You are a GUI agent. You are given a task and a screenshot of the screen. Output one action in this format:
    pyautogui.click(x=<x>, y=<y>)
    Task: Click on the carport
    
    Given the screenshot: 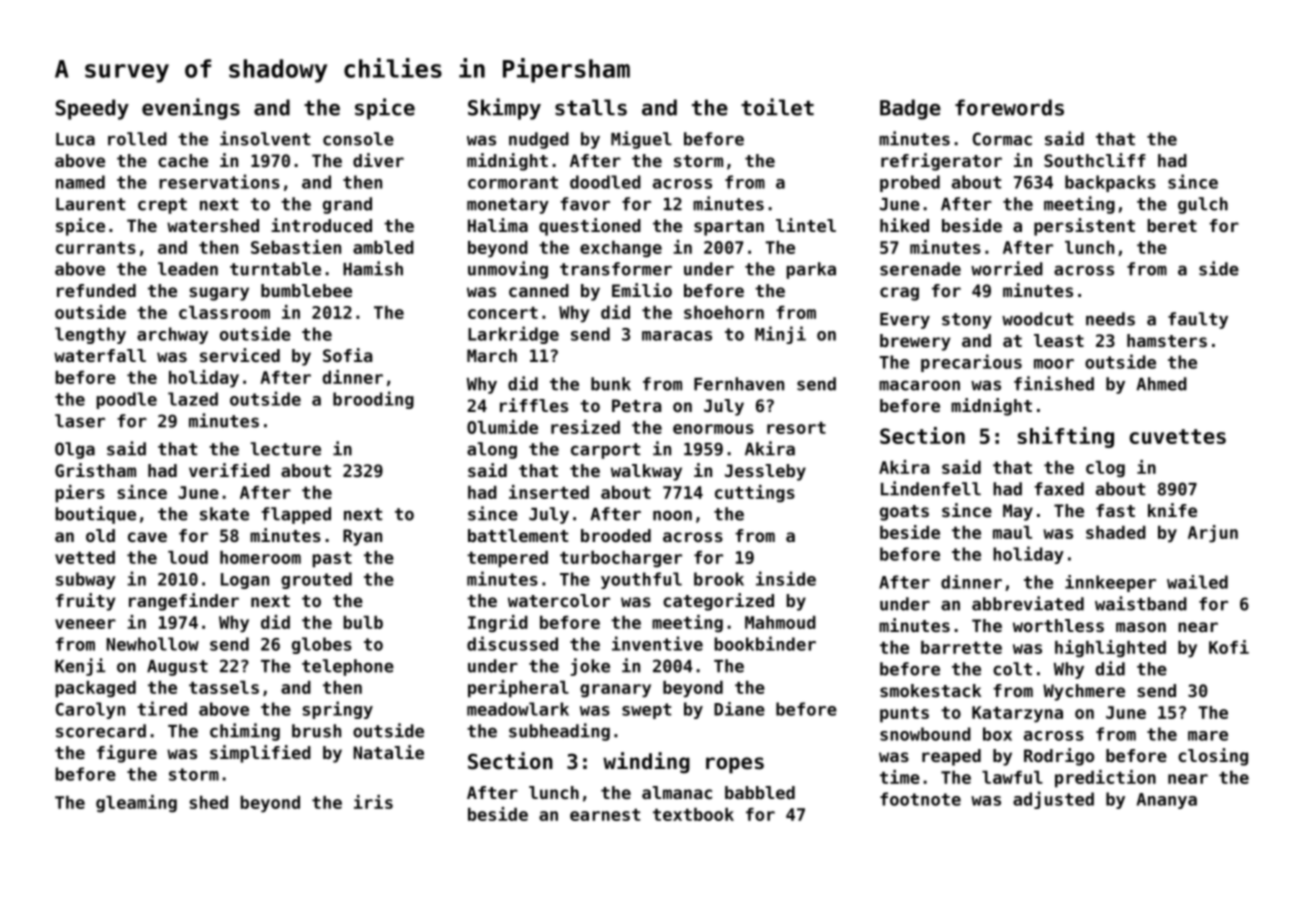 What is the action you would take?
    pyautogui.click(x=605, y=451)
